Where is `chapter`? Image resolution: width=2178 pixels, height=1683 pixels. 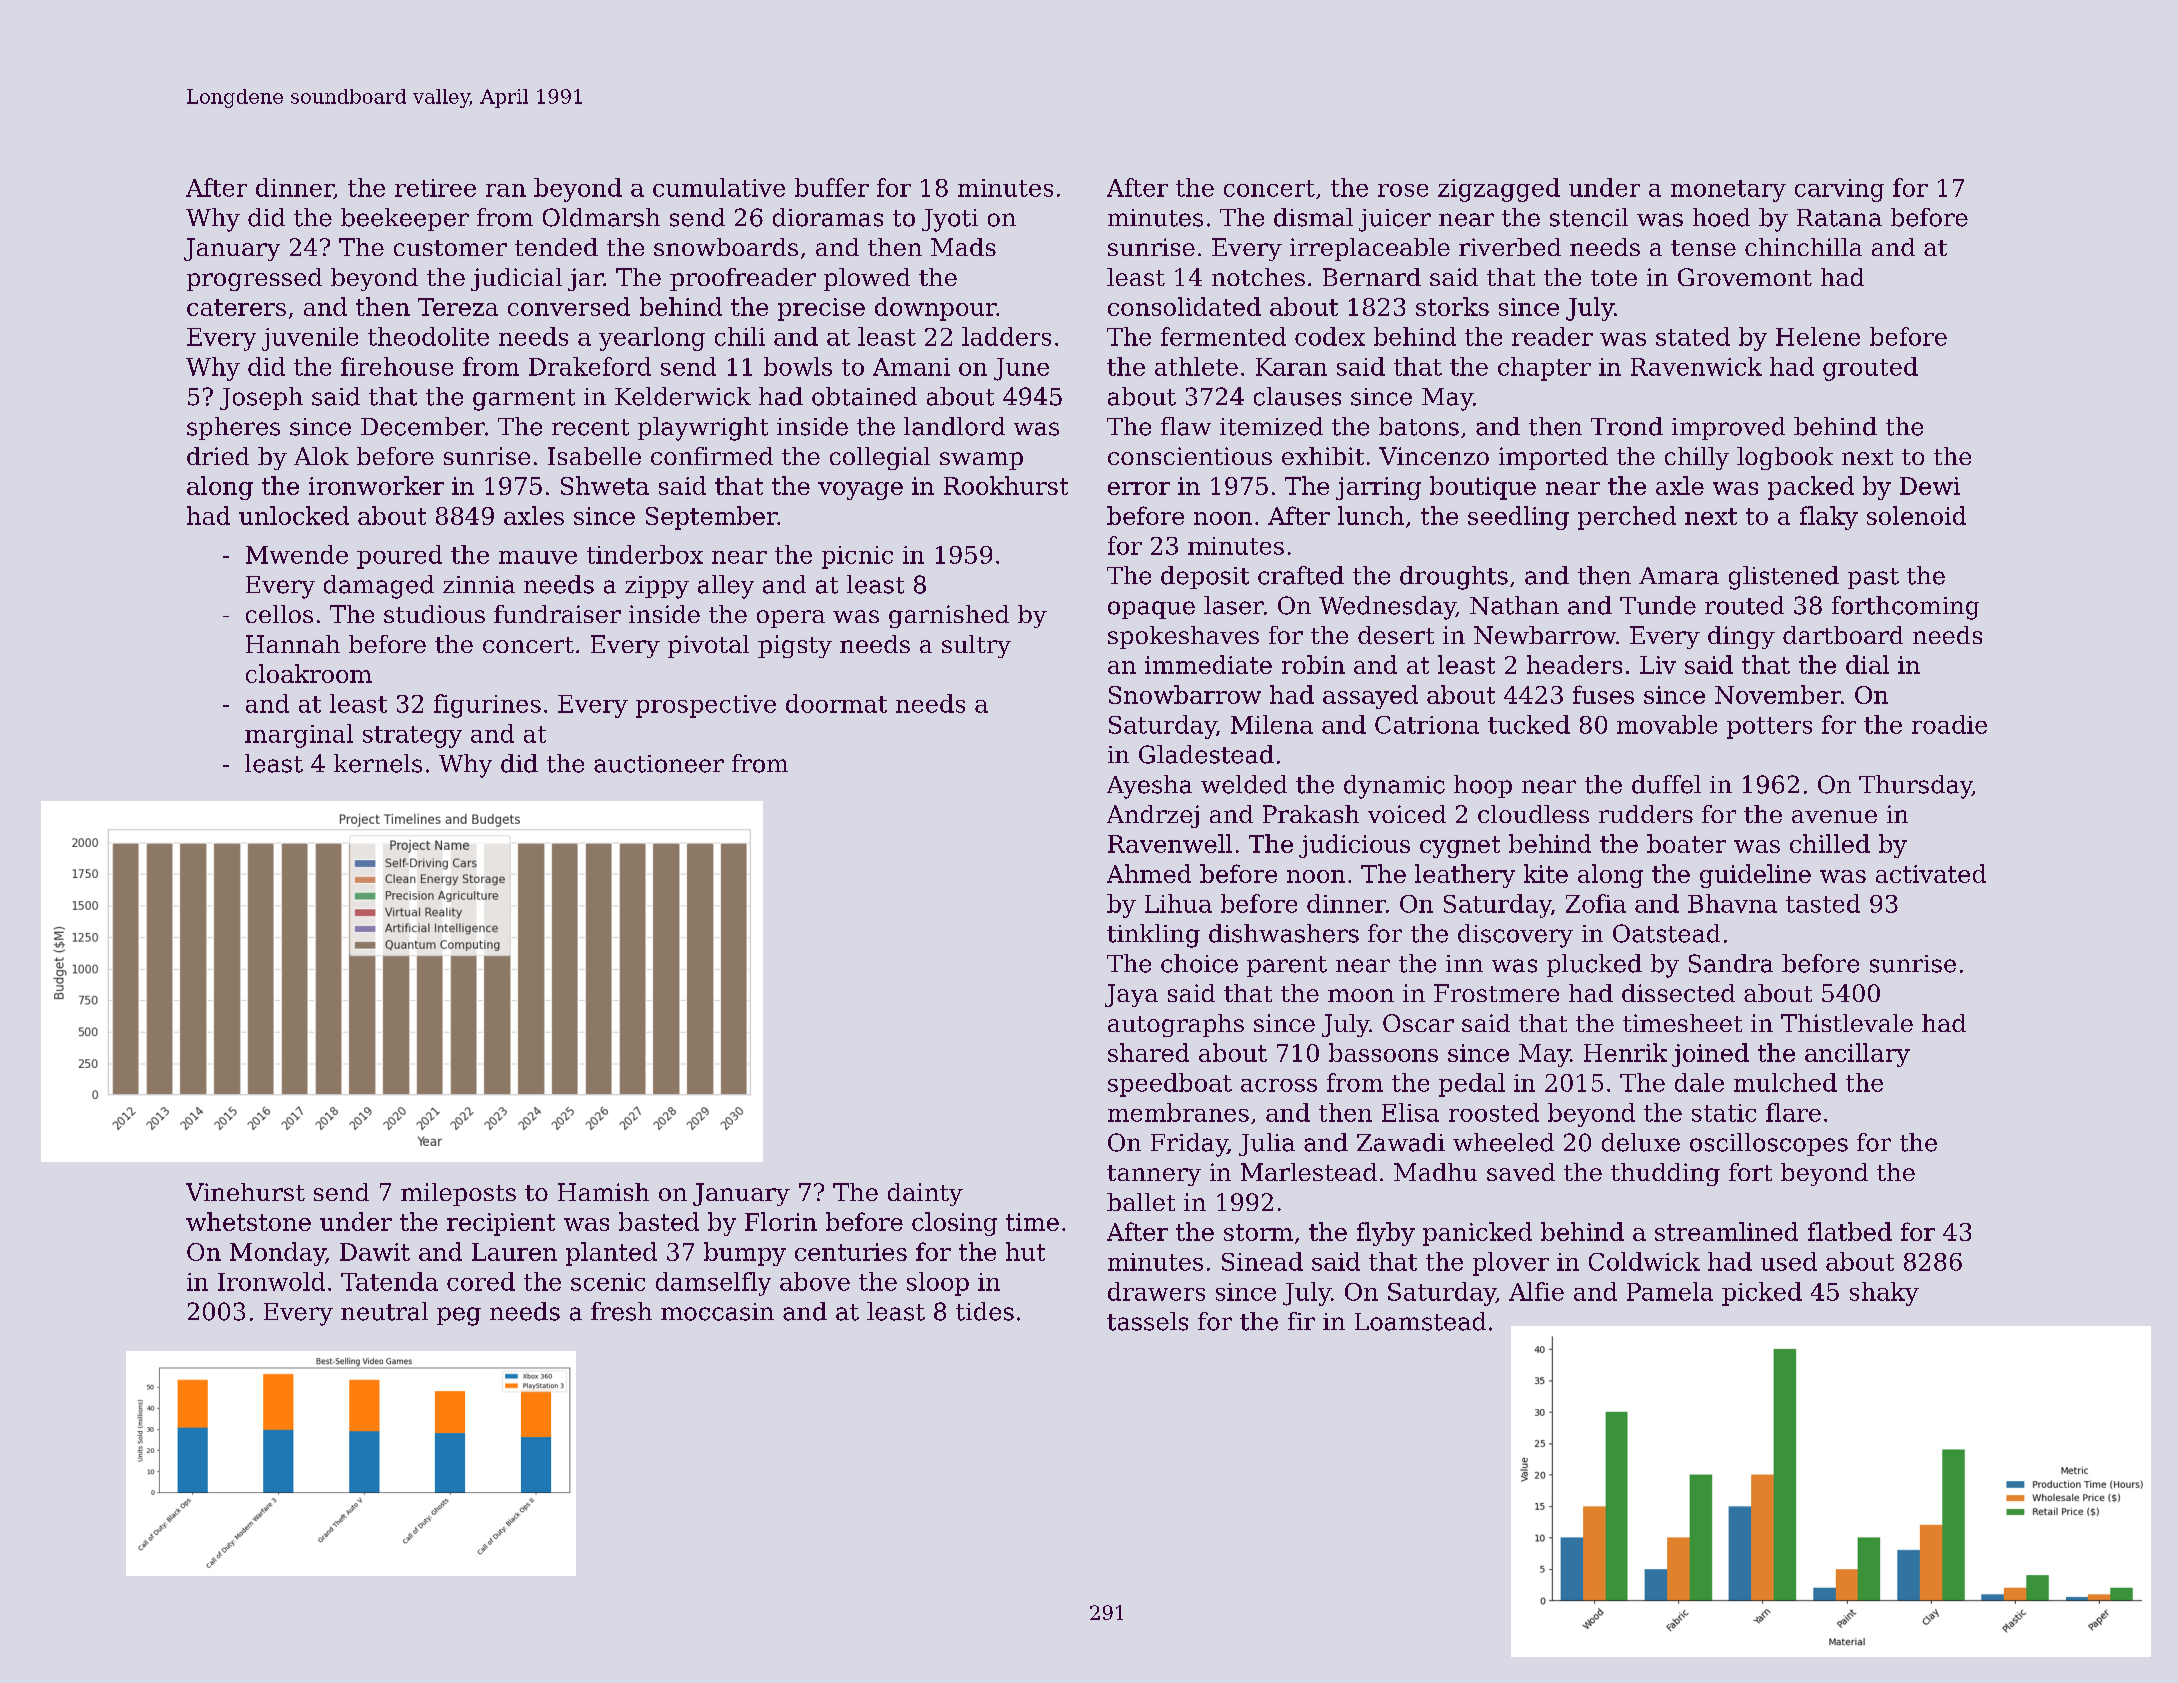 chapter is located at coordinates (1544, 369).
